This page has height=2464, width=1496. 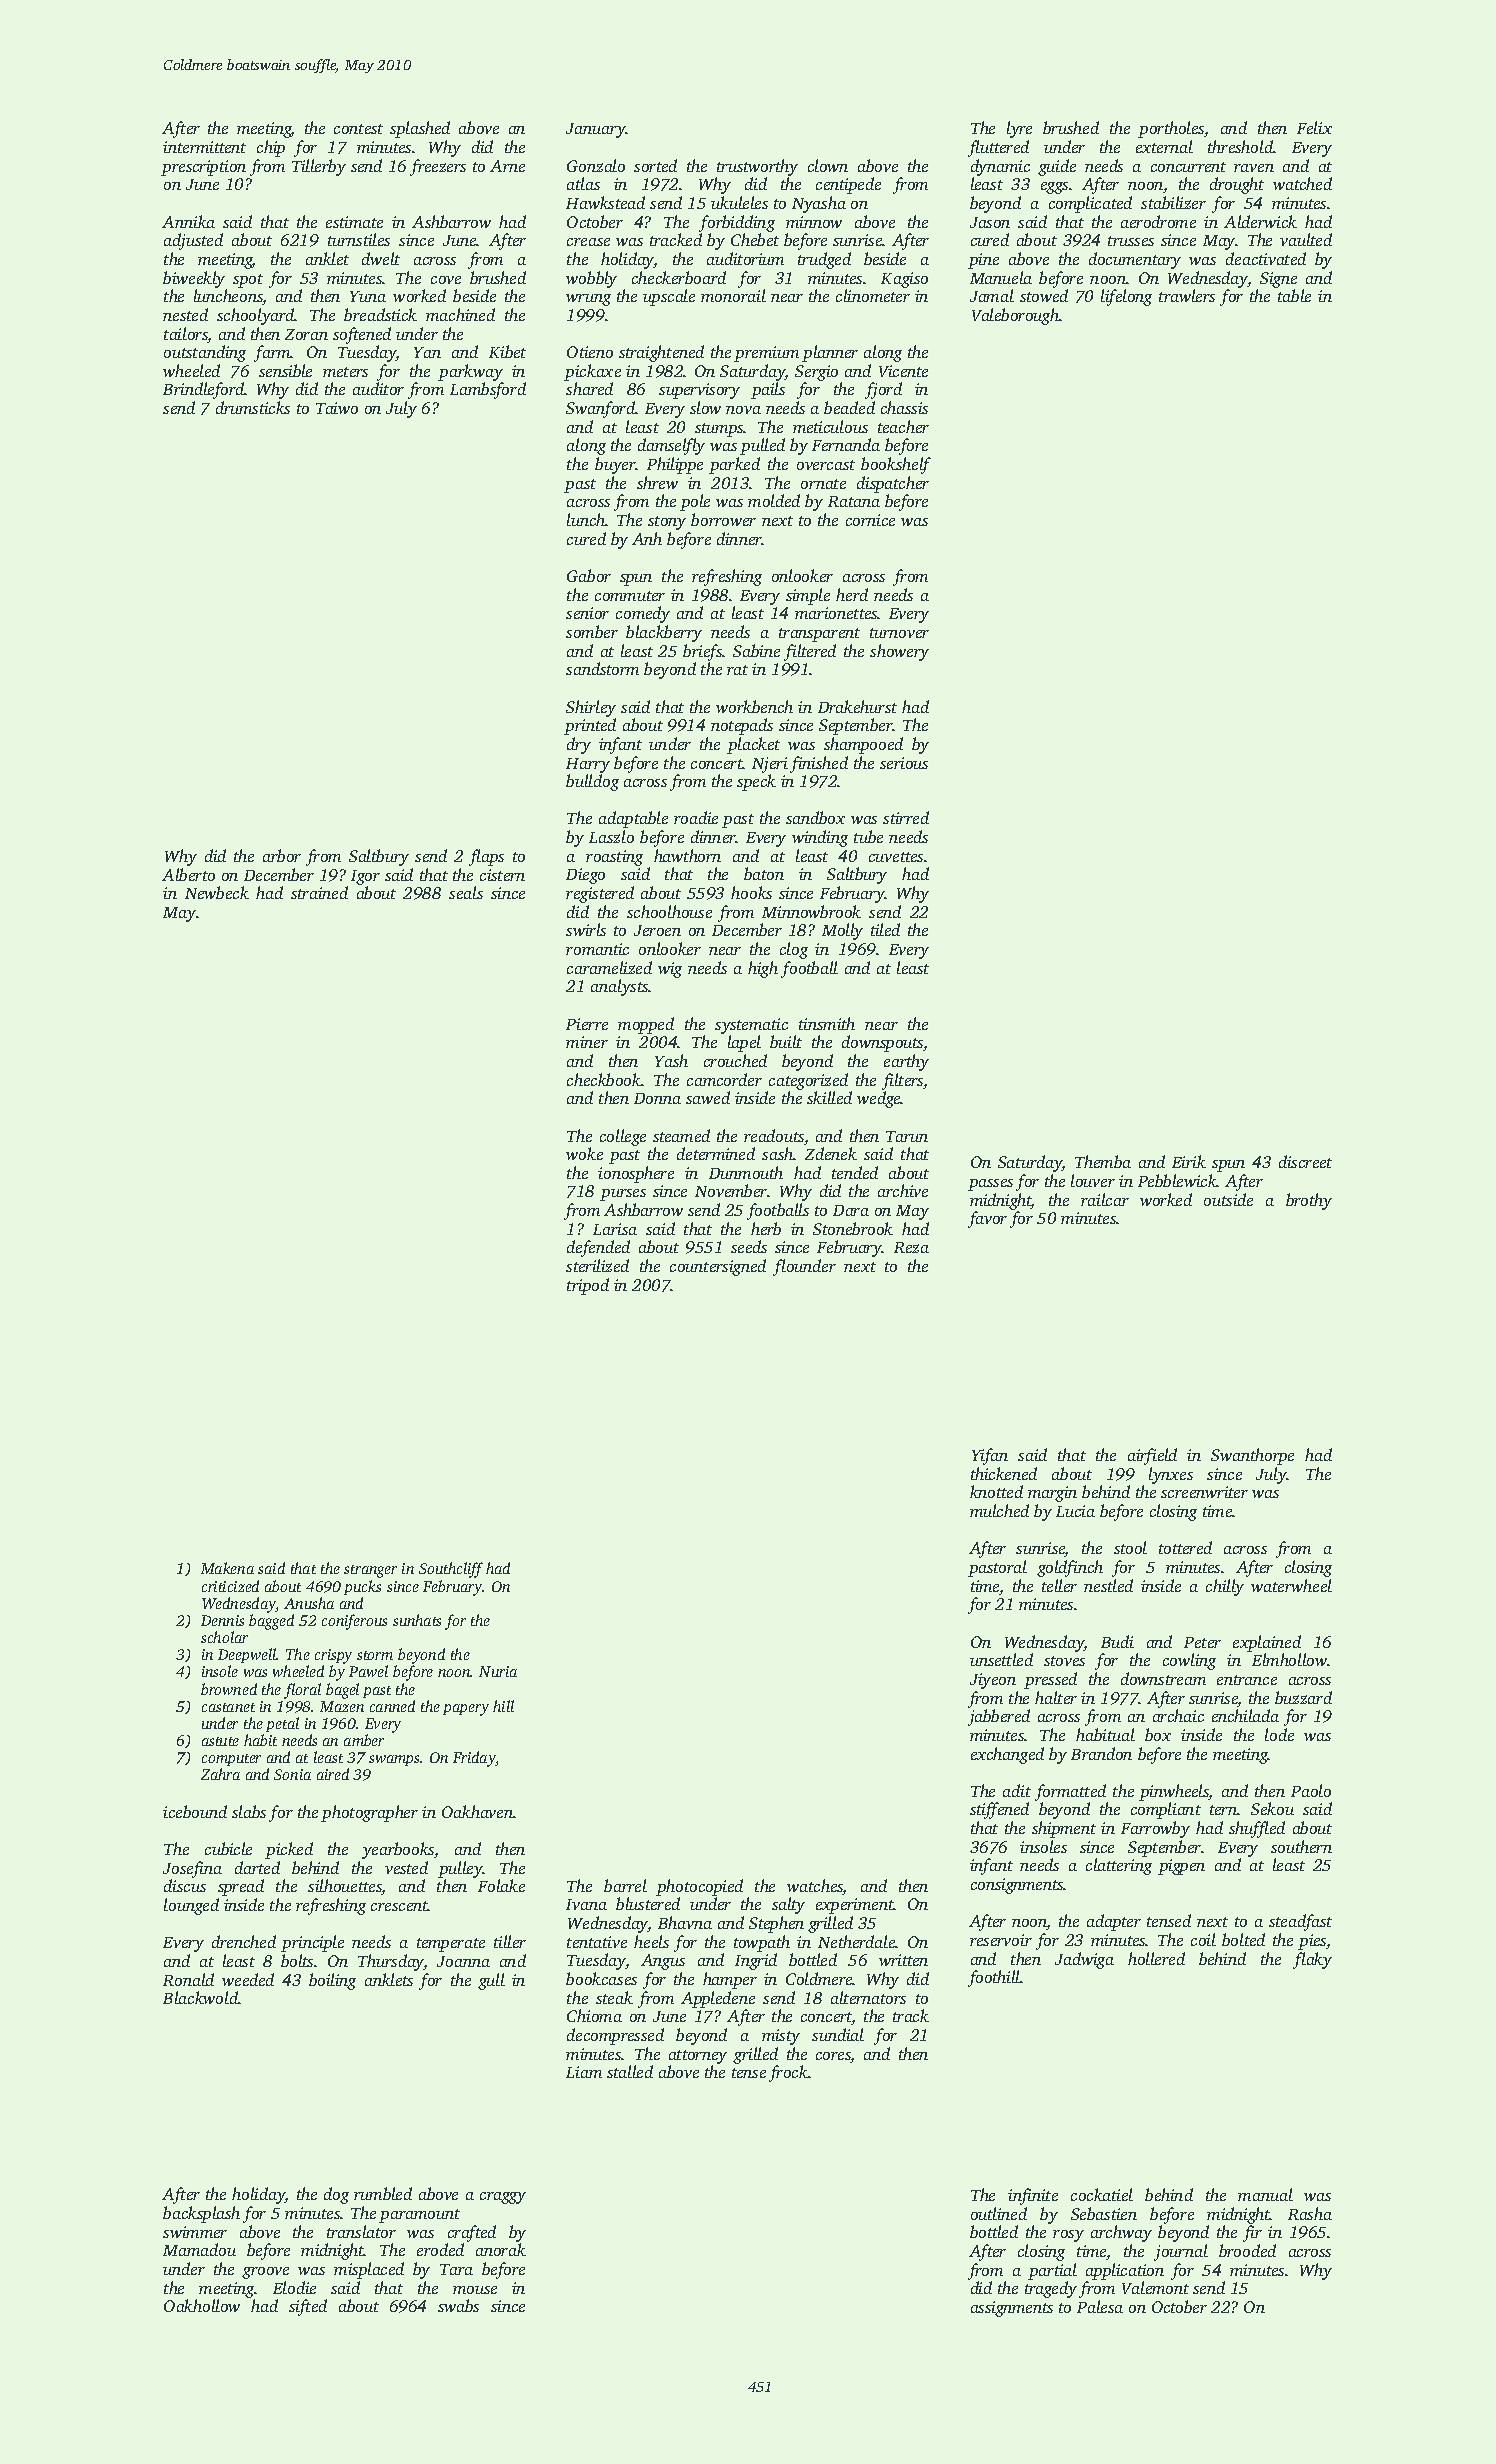 I want to click on halter, so click(x=1056, y=1697).
